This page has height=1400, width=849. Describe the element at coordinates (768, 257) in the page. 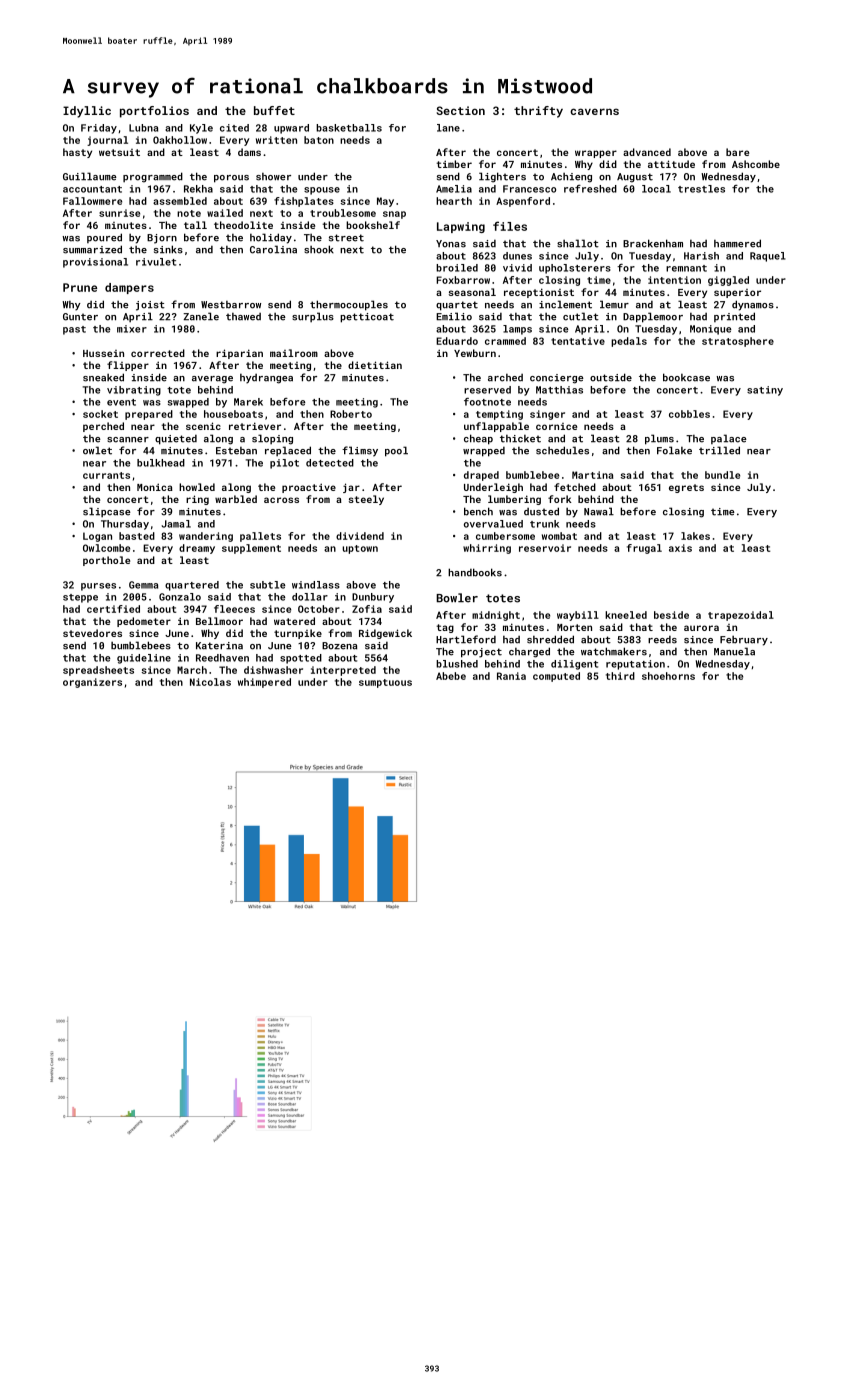

I see `Raquel` at that location.
